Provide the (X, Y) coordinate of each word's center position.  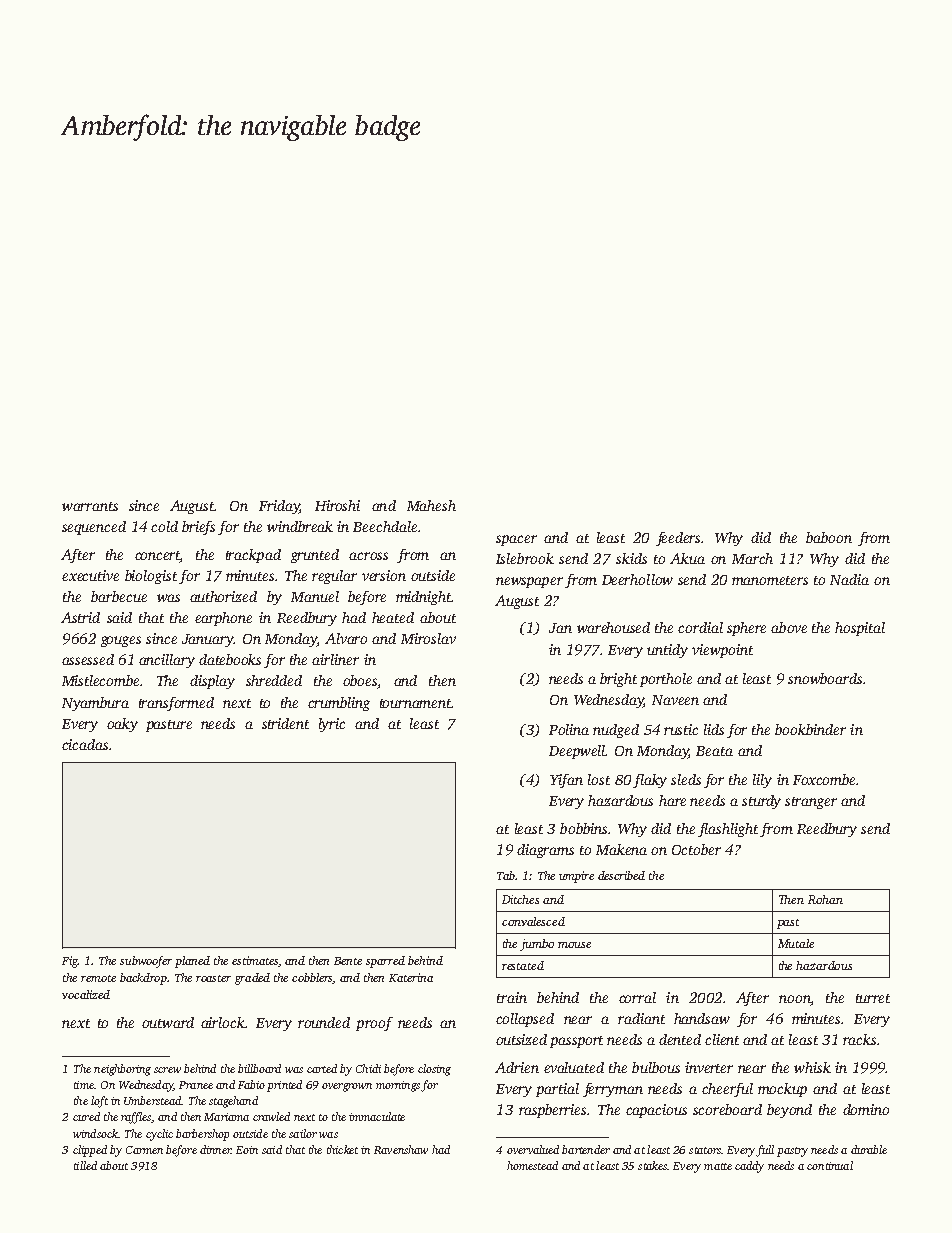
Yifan (566, 781)
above (789, 627)
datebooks (230, 659)
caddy (749, 1167)
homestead (532, 1165)
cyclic (159, 1135)
